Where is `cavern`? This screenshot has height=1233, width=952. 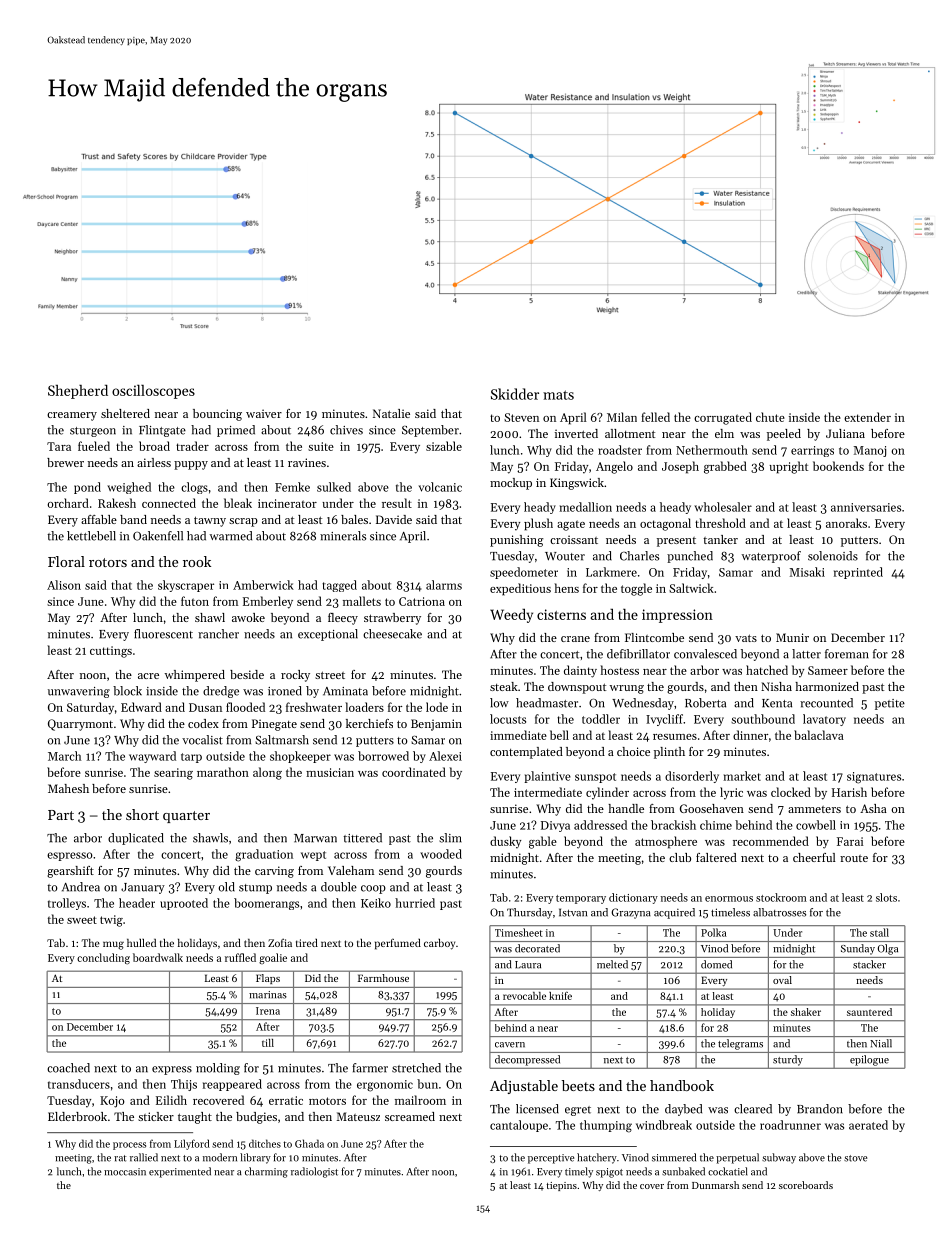 cavern is located at coordinates (510, 1045).
